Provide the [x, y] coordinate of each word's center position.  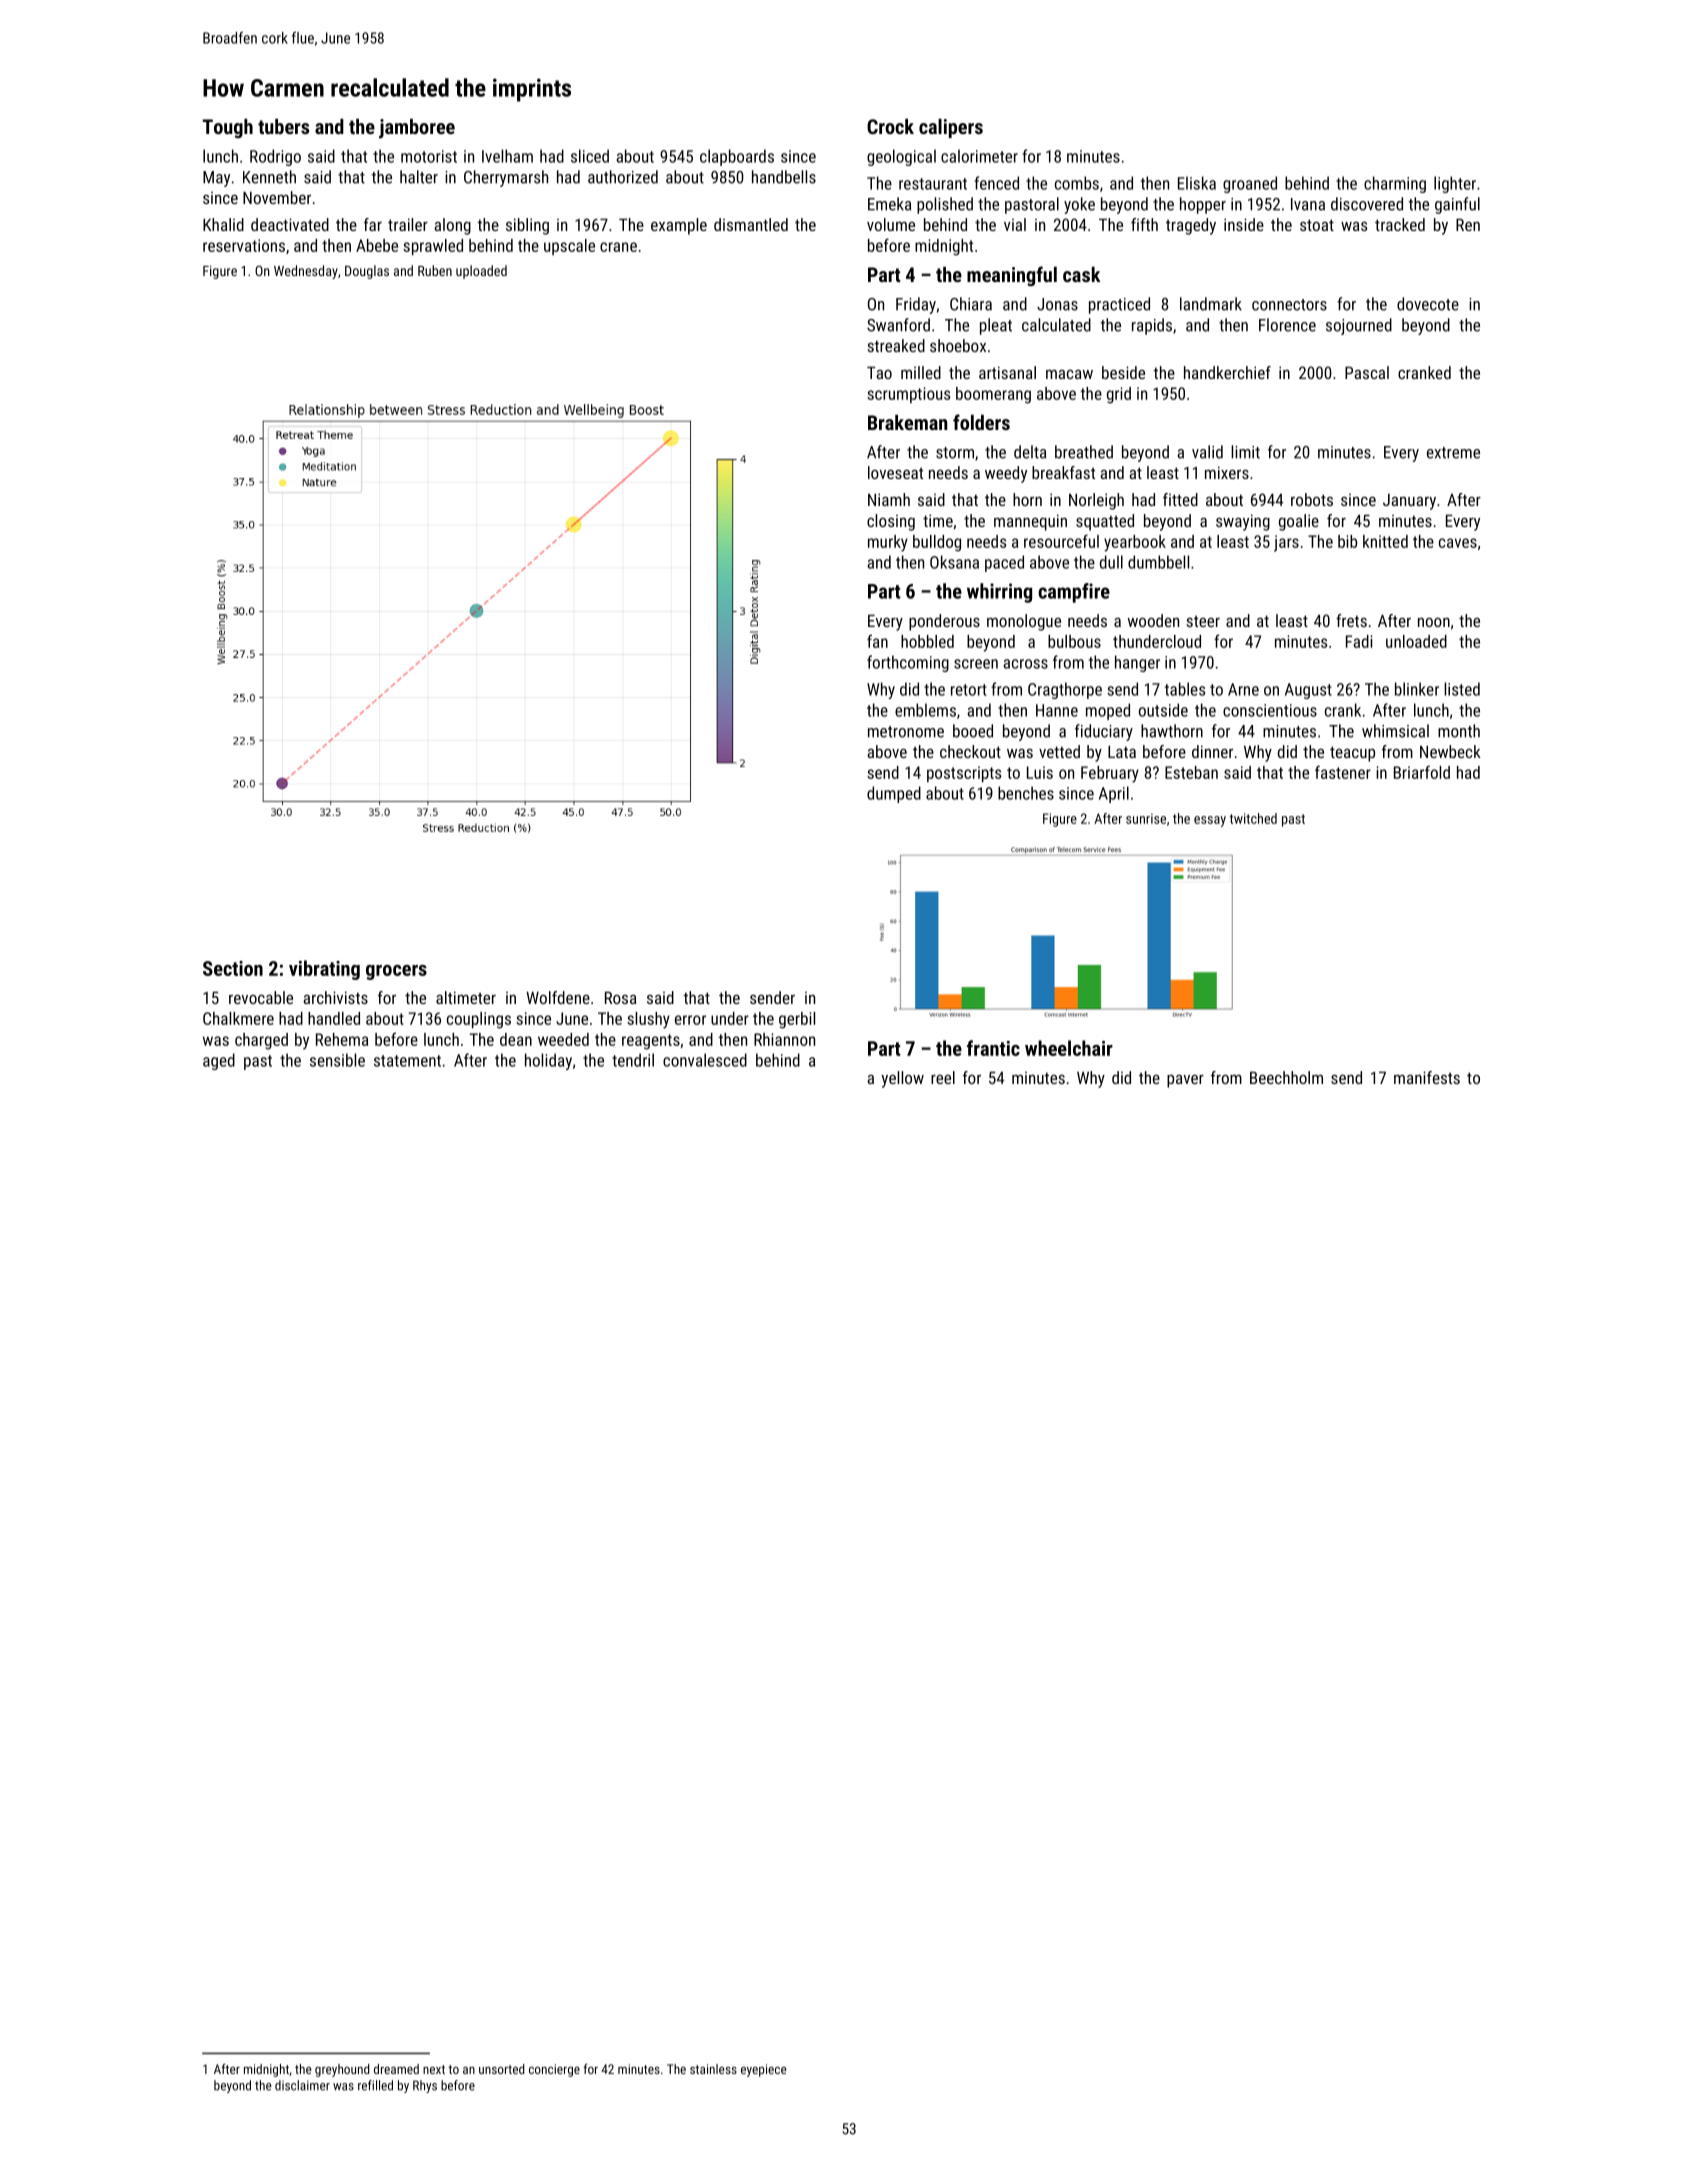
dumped [894, 794]
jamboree [417, 129]
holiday [548, 1061]
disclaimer [302, 2085]
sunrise [1146, 818]
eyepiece [763, 2070]
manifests [1427, 1077]
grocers [396, 972]
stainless [713, 2069]
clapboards [737, 157]
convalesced [705, 1060]
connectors [1289, 305]
